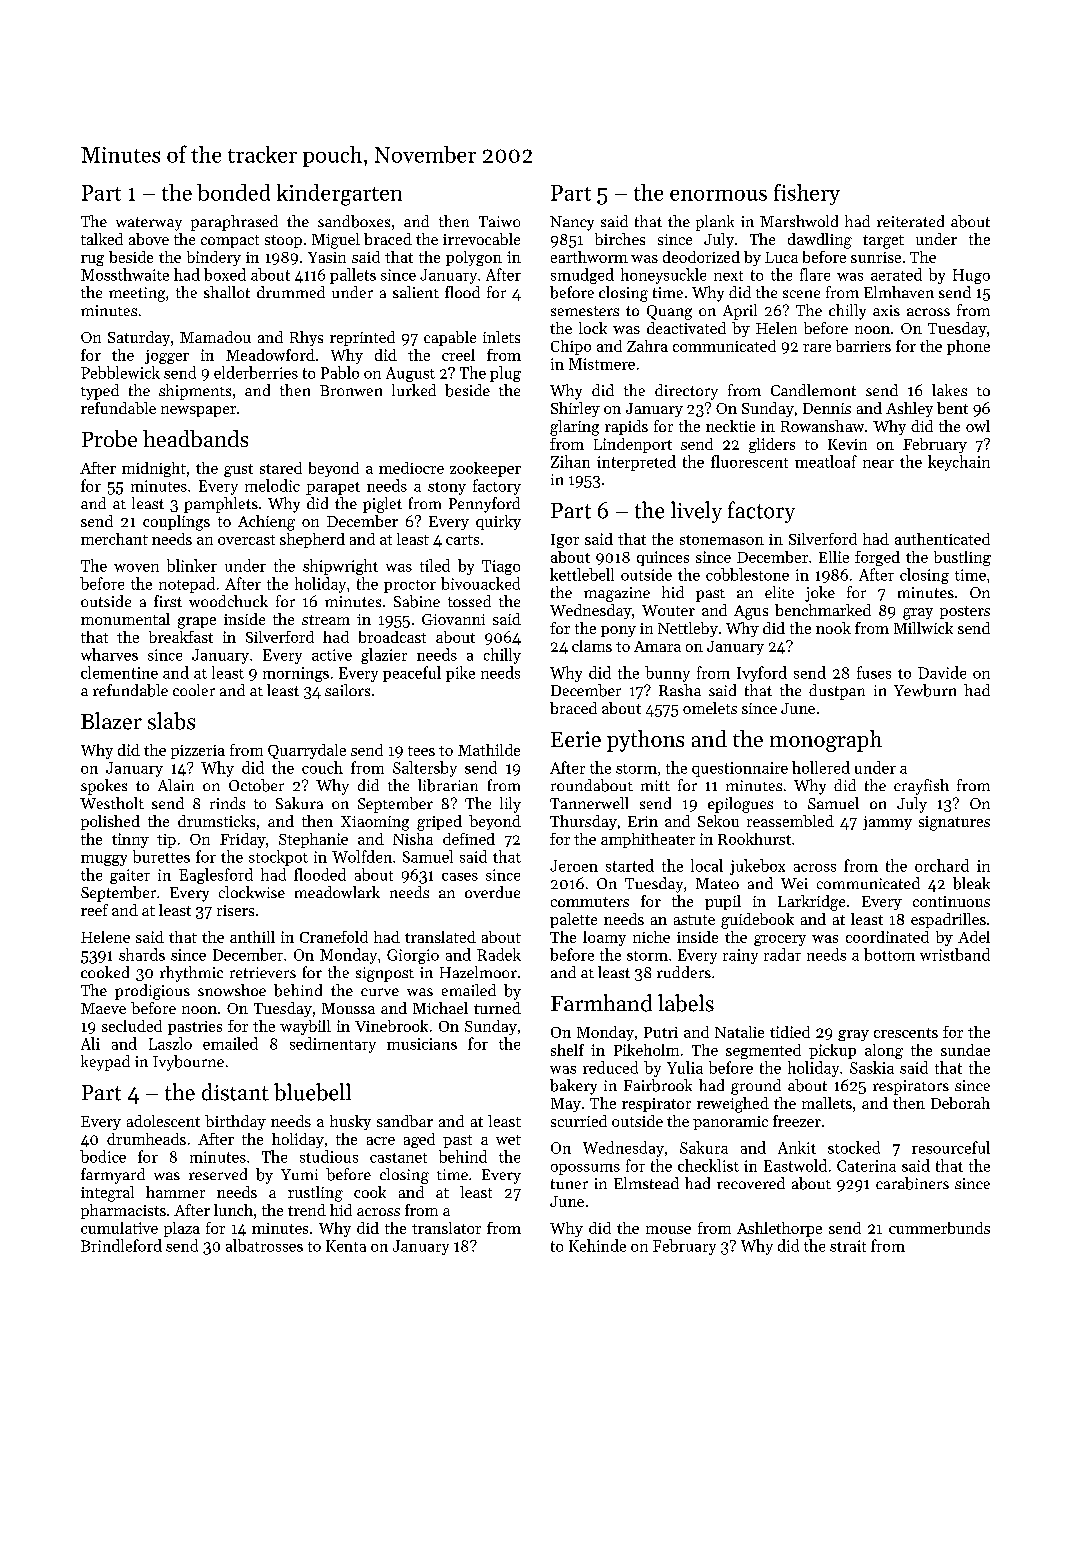 The width and height of the screenshot is (1071, 1551). I want to click on enormous, so click(718, 195).
